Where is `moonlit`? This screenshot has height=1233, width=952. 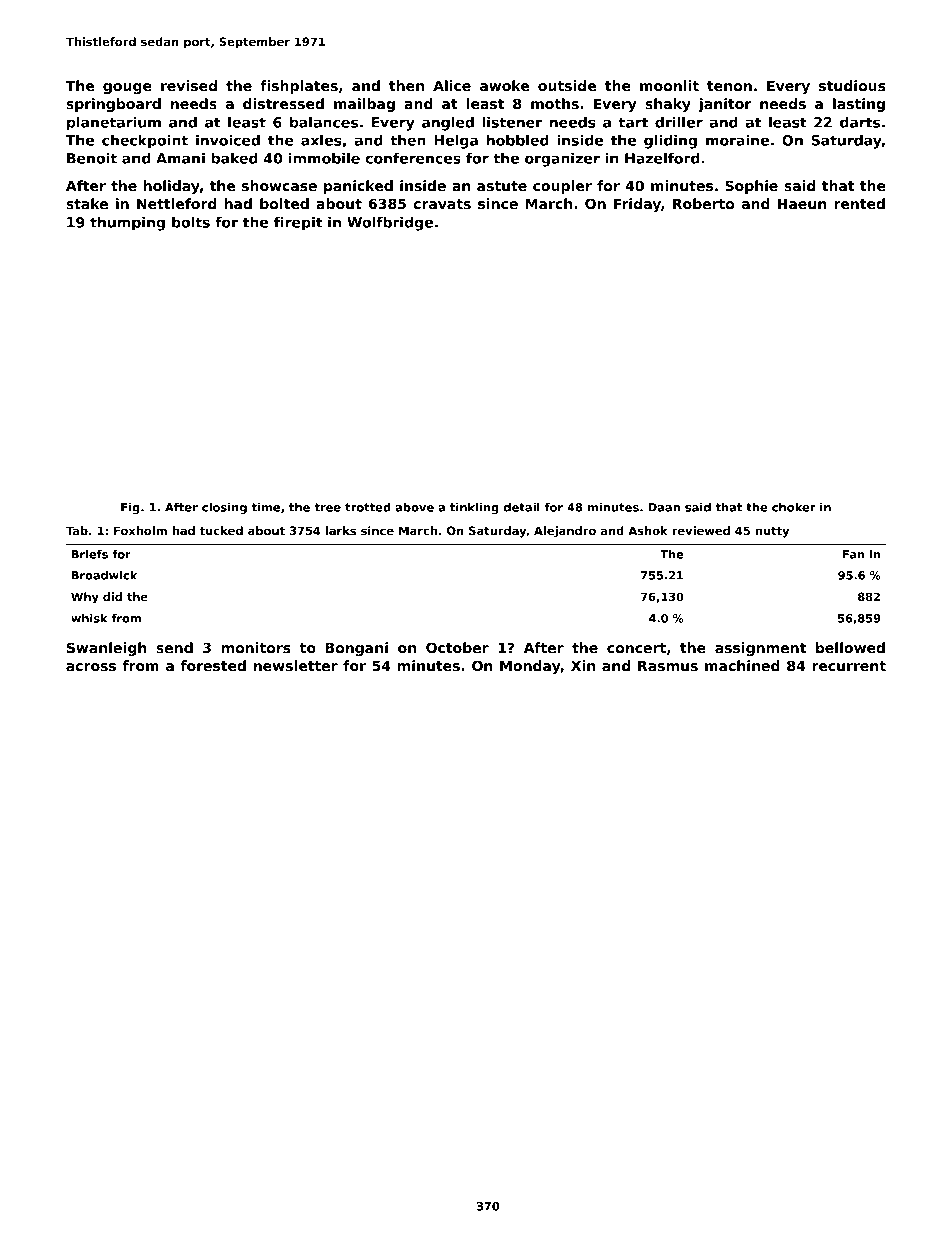
moonlit is located at coordinates (669, 85).
